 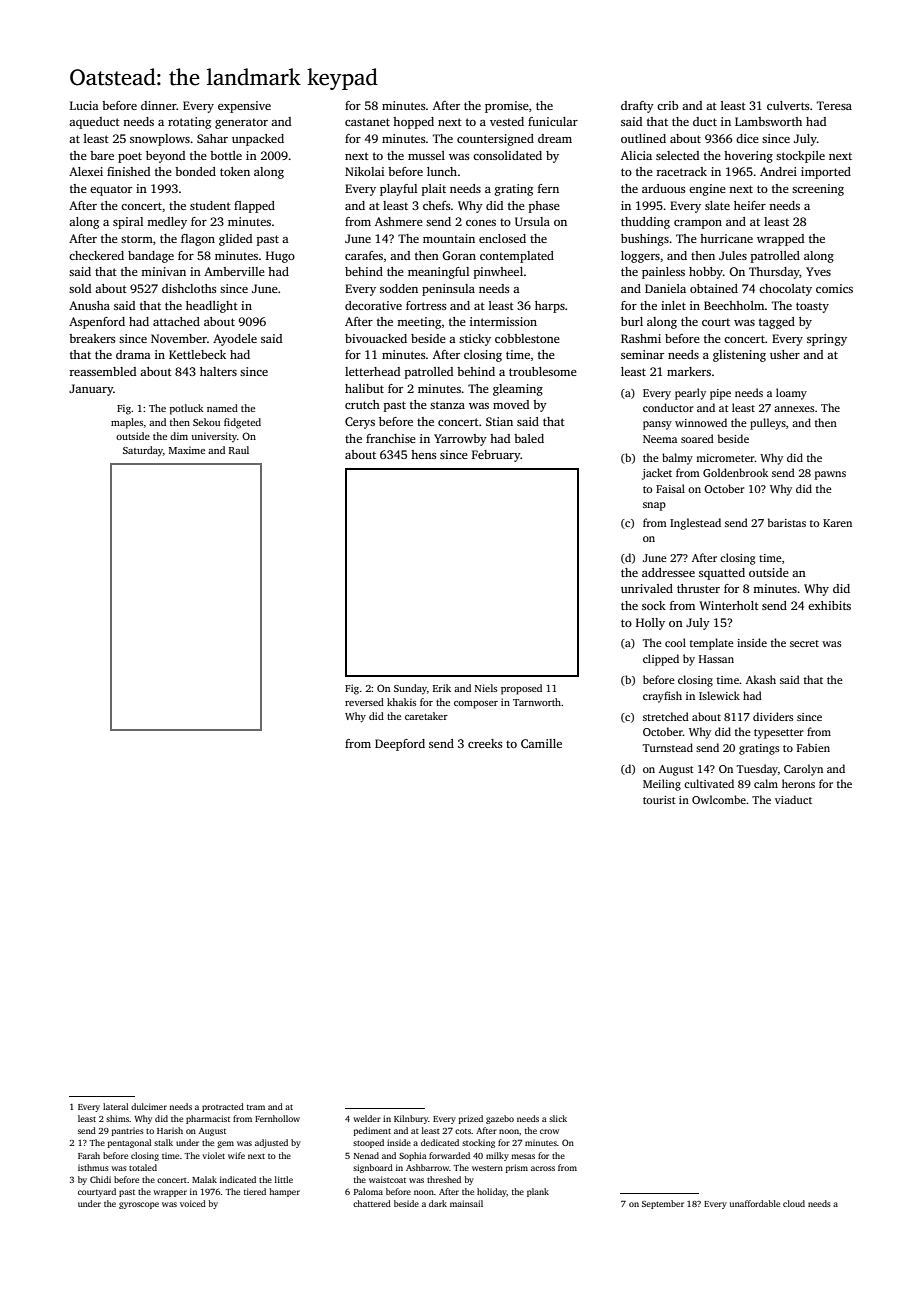 I want to click on usher, so click(x=785, y=354).
